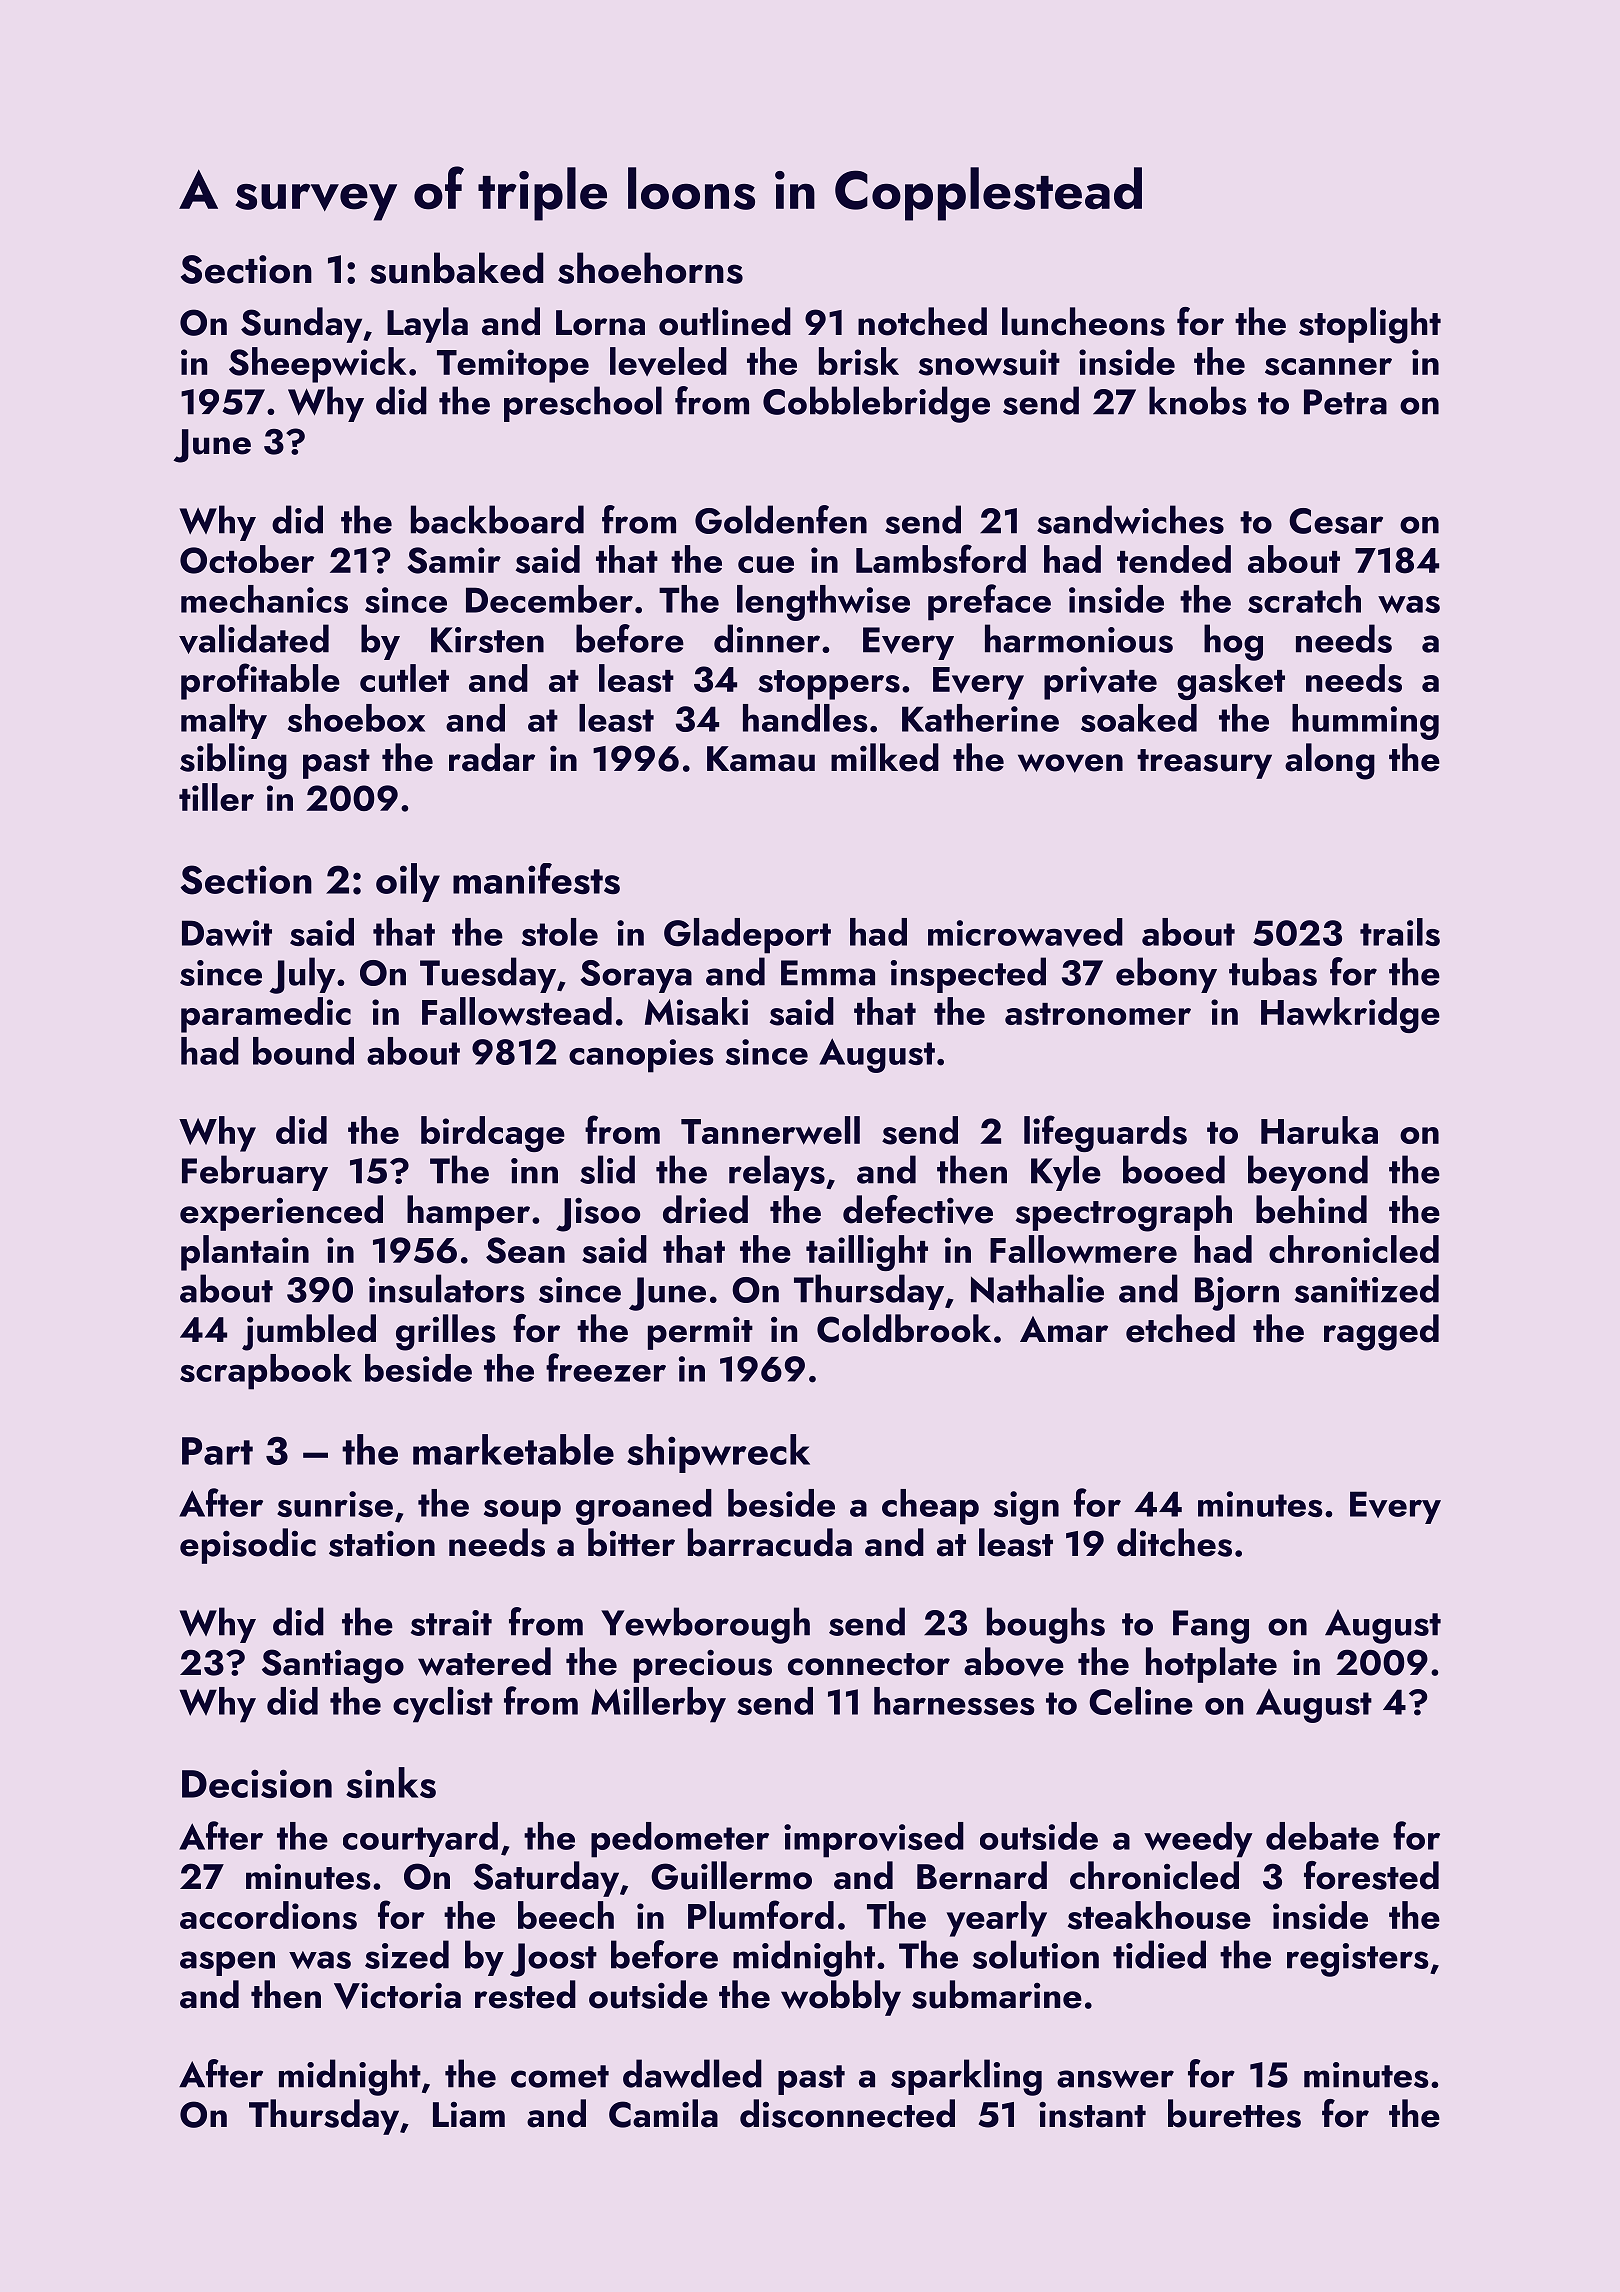 This document has width=1620, height=2292. Describe the element at coordinates (469, 2115) in the document. I see `Liam` at that location.
